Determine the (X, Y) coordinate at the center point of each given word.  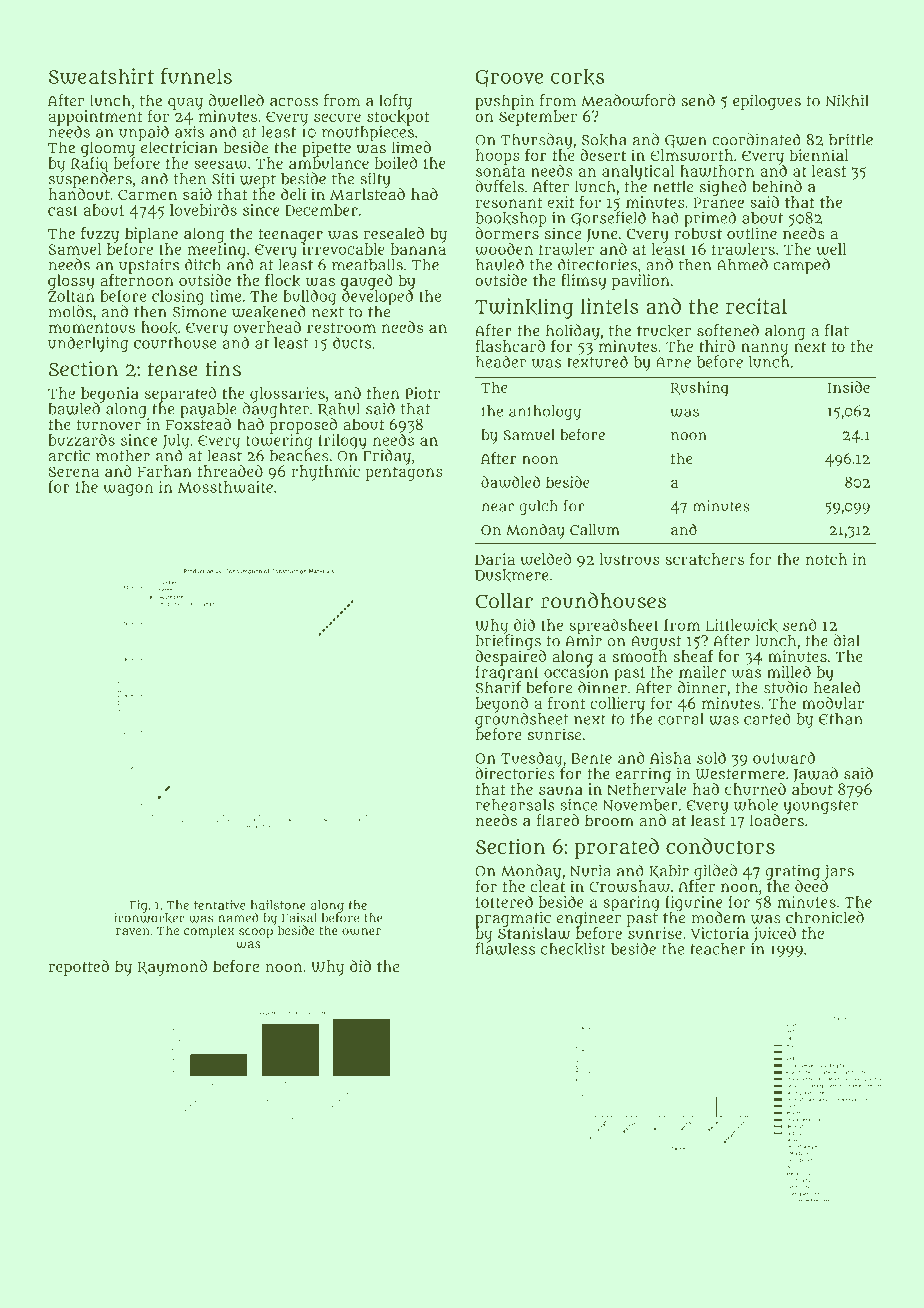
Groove (509, 78)
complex (209, 931)
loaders (777, 820)
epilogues (767, 102)
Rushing (700, 389)
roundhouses (604, 600)
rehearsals (515, 805)
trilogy (342, 442)
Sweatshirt (101, 76)
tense (173, 369)
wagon (128, 490)
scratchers (704, 559)
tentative (220, 905)
